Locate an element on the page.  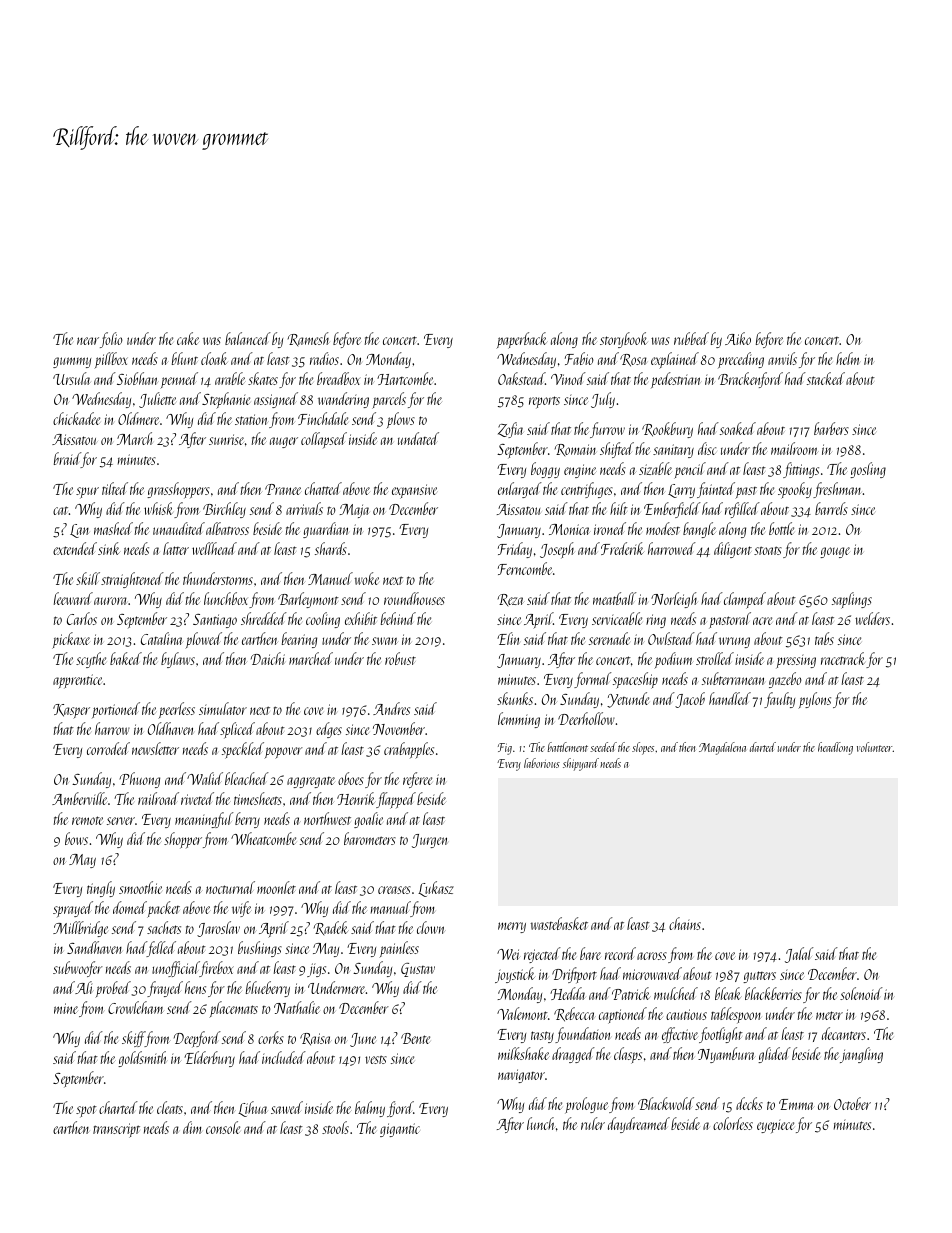
battlement is located at coordinates (567, 747).
